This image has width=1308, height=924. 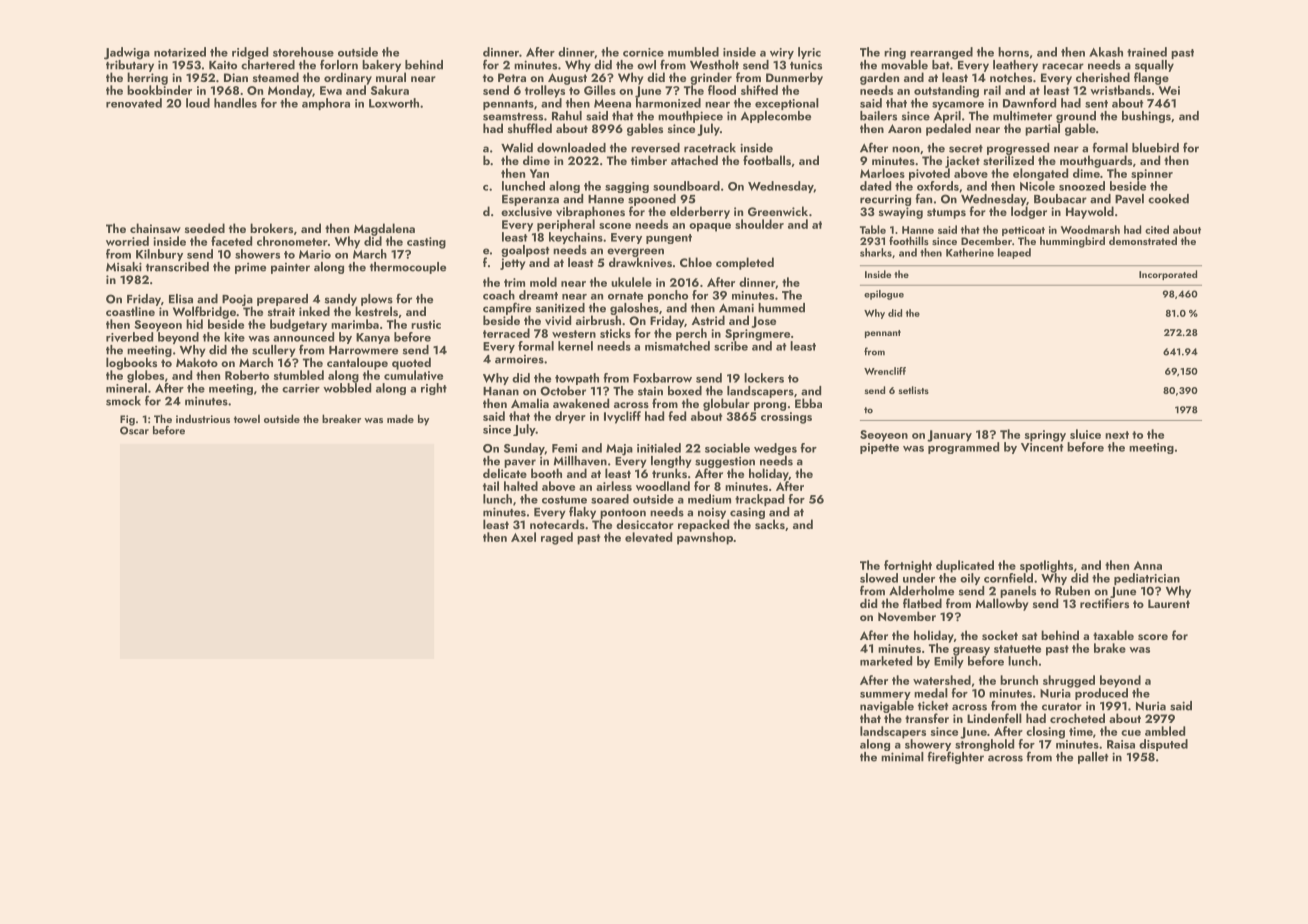 What do you see at coordinates (902, 757) in the image?
I see `minimal` at bounding box center [902, 757].
